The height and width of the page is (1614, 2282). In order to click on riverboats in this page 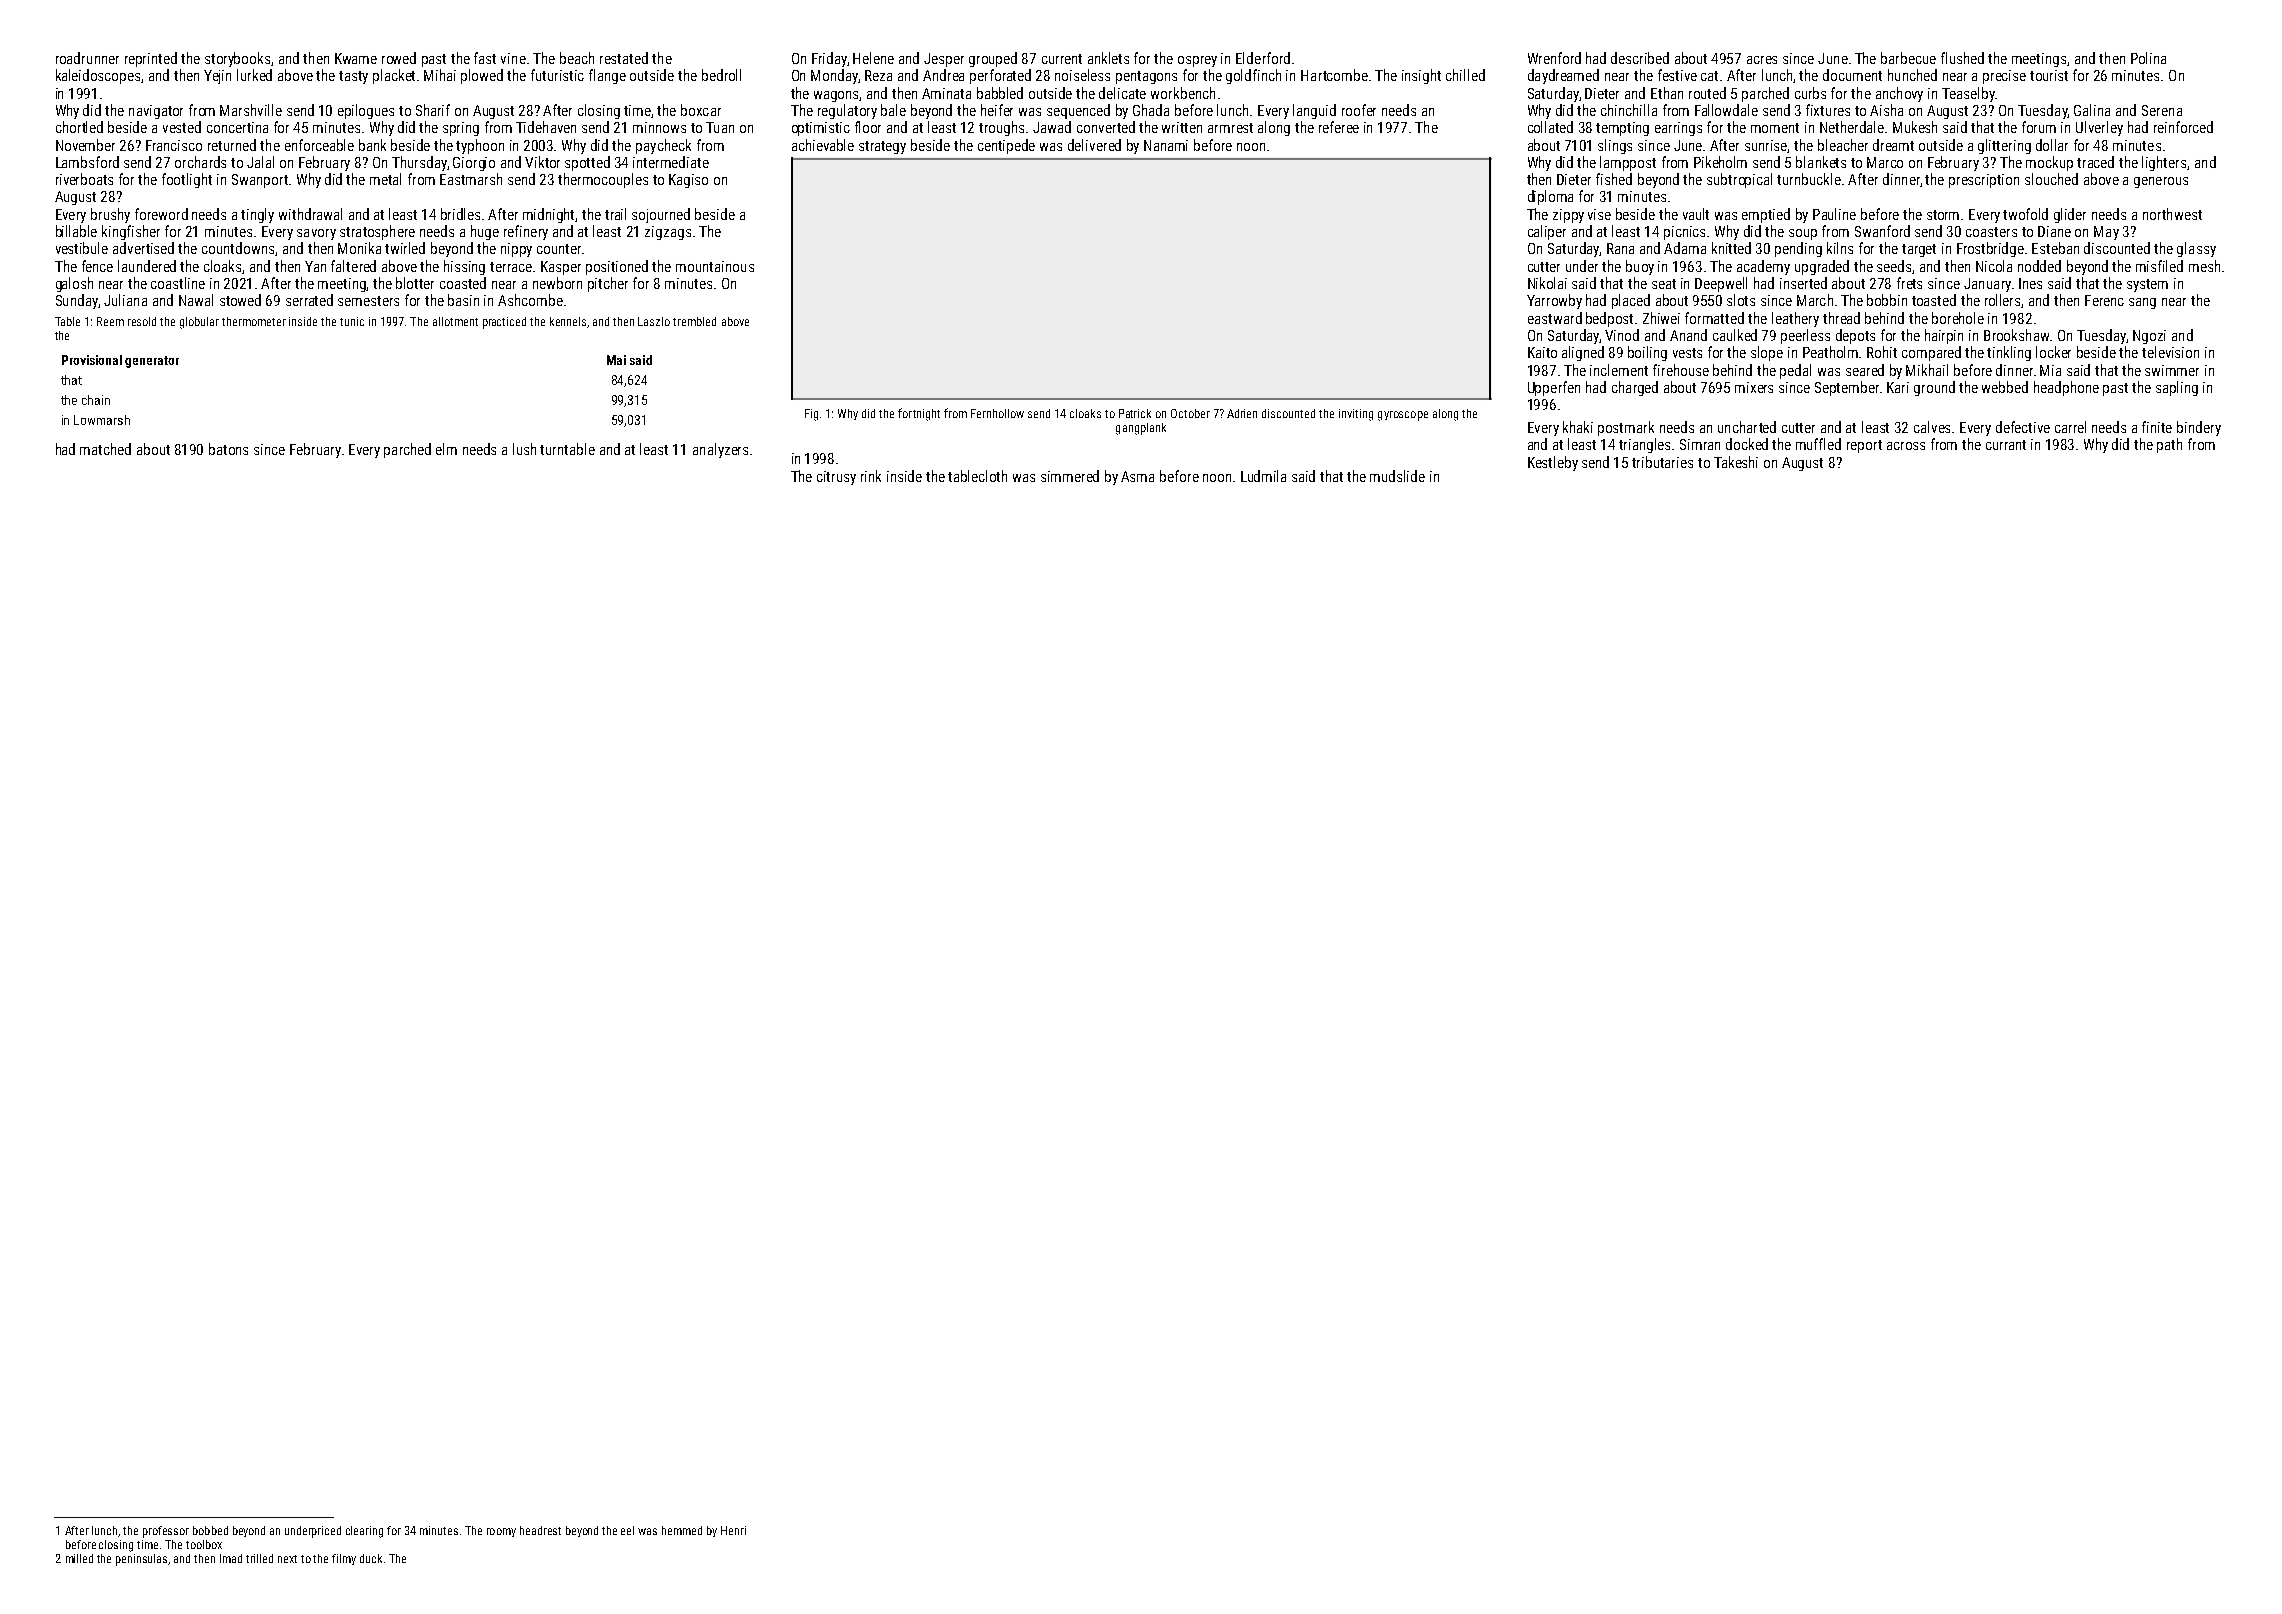, I will do `click(84, 179)`.
